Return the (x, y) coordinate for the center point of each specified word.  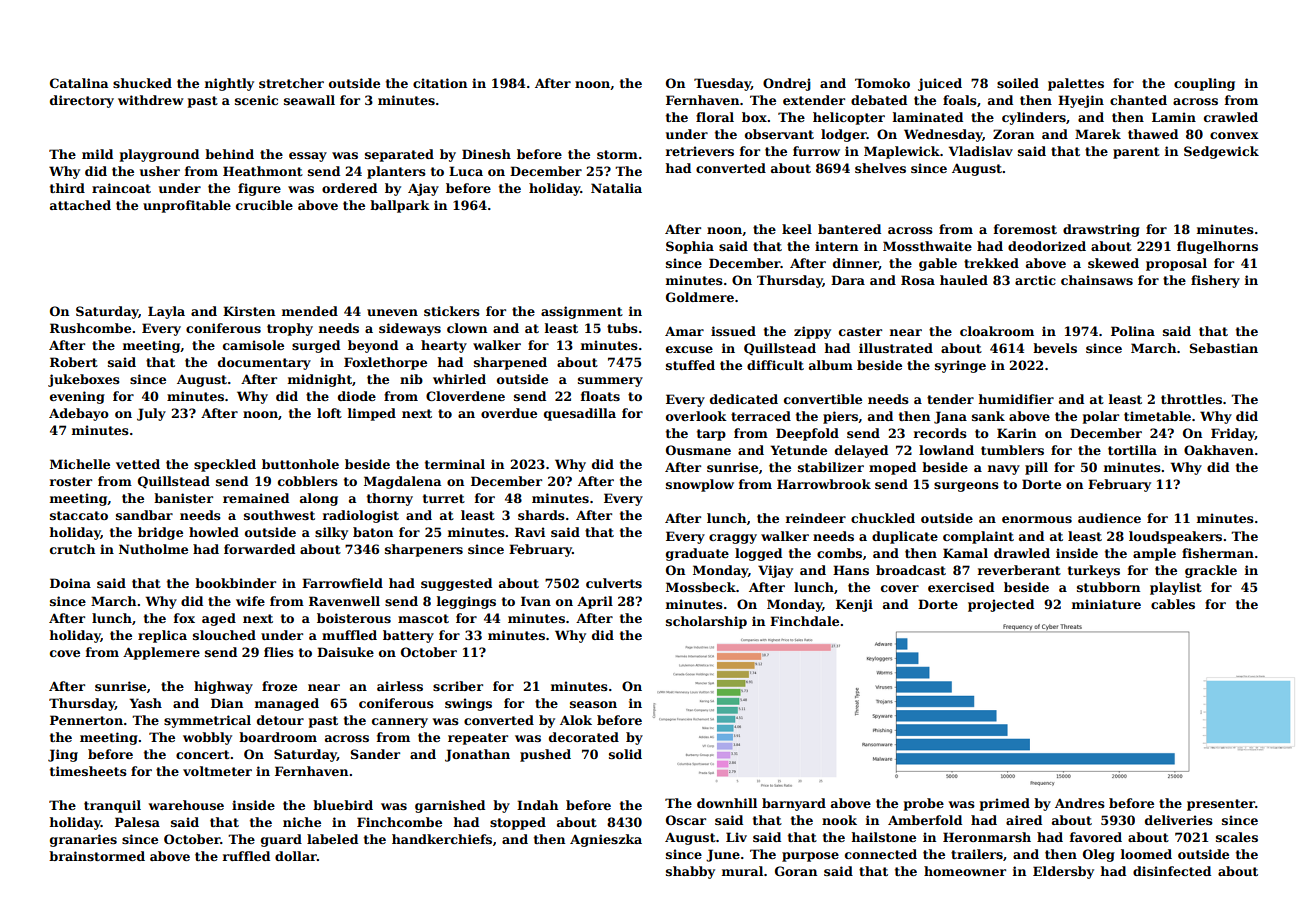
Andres (1080, 803)
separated (399, 155)
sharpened (510, 363)
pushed (545, 755)
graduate (697, 554)
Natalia (616, 188)
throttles (1191, 399)
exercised (961, 587)
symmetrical (207, 721)
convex (1234, 135)
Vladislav (981, 151)
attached (80, 205)
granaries (83, 840)
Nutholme (153, 549)
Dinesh (486, 154)
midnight (320, 380)
